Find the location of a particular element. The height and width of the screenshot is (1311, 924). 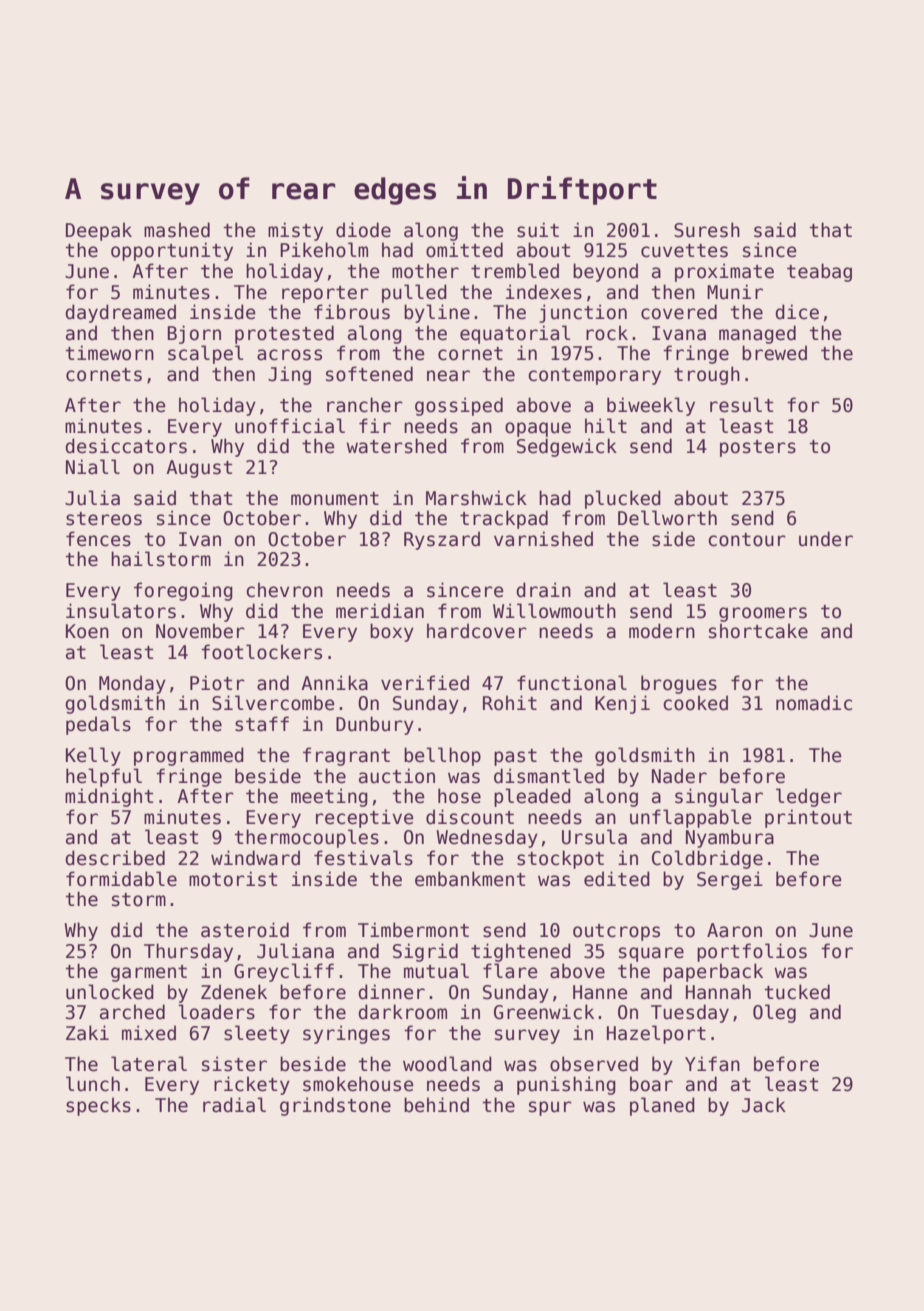

cuvettes is located at coordinates (684, 251).
